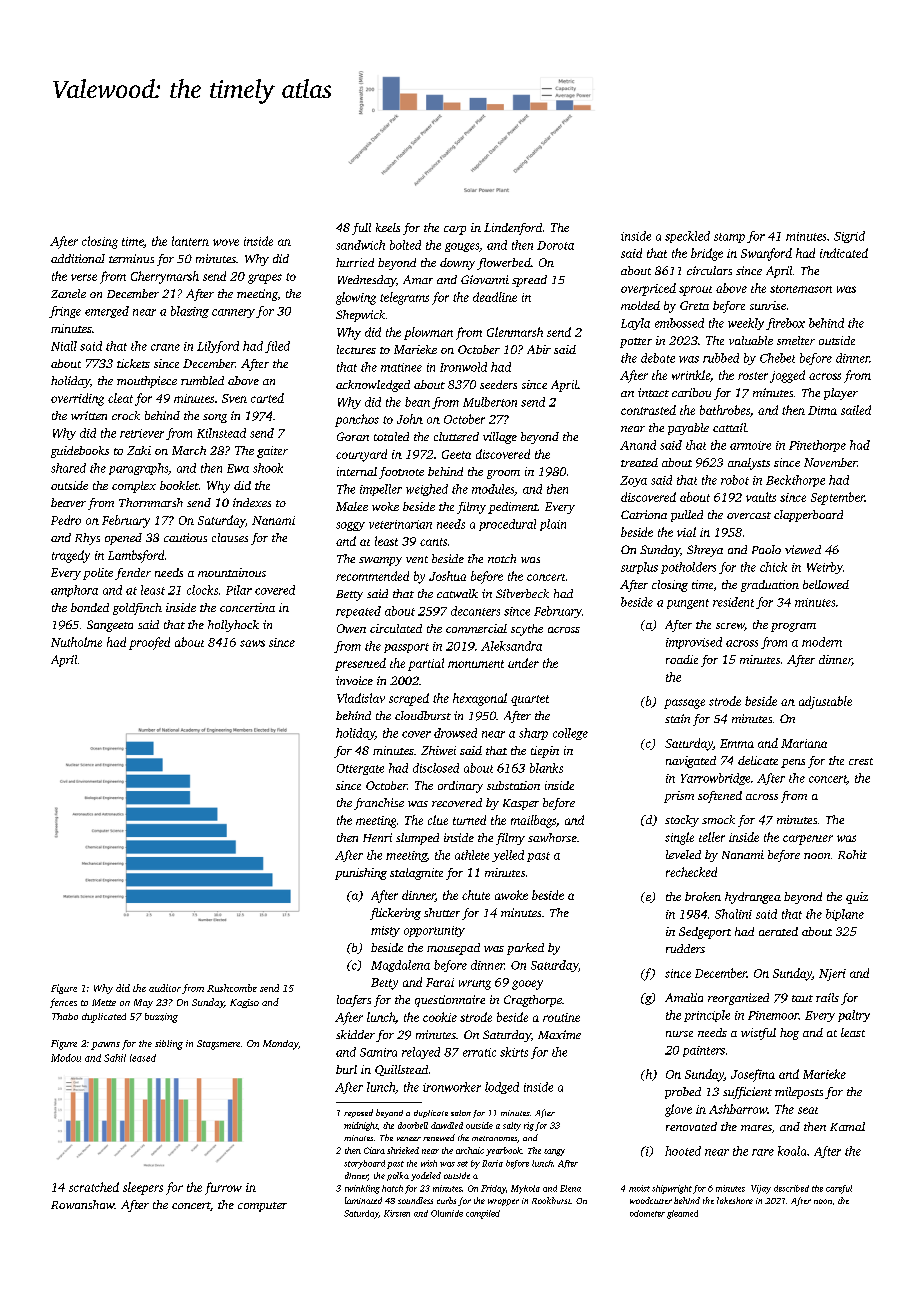 This image has width=924, height=1308. Describe the element at coordinates (66, 1058) in the image. I see `Modou` at that location.
